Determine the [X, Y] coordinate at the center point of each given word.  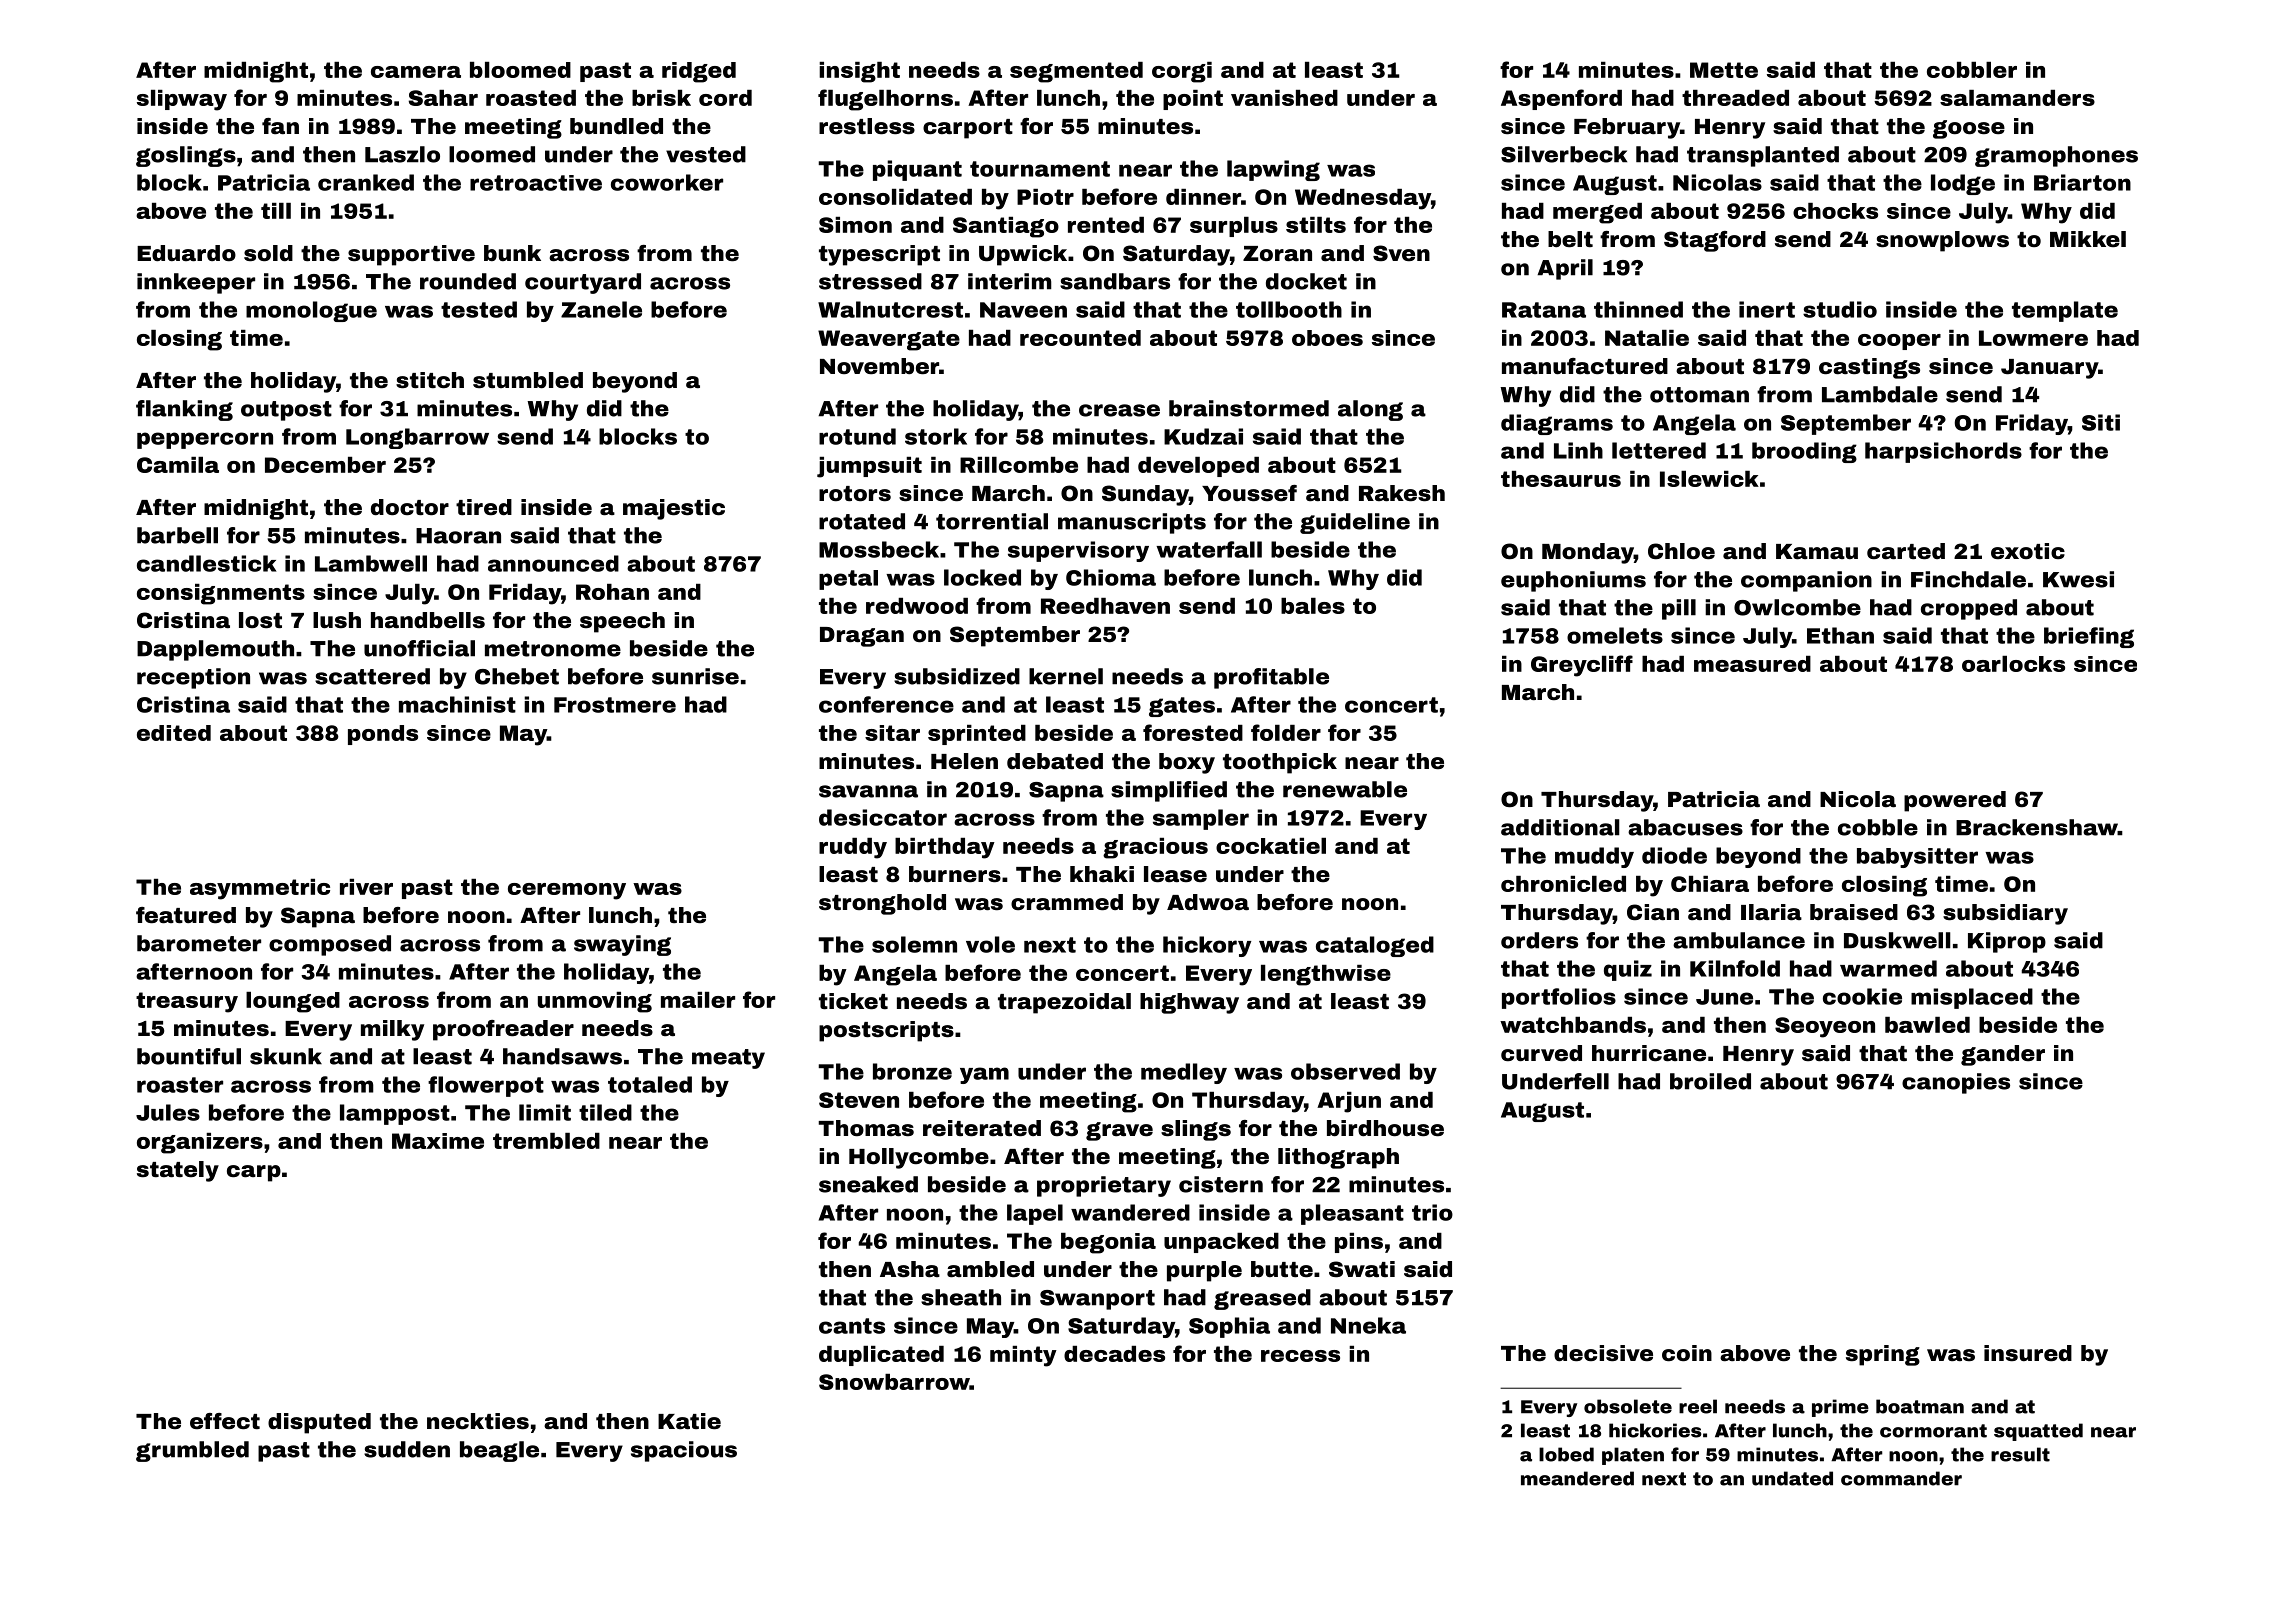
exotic [2028, 551]
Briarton [2082, 182]
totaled [650, 1084]
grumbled [192, 1451]
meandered [1577, 1478]
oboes [1327, 338]
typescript [879, 255]
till [276, 211]
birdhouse [1385, 1128]
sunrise [695, 676]
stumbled [528, 380]
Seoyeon [1825, 1027]
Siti [2101, 422]
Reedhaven [1105, 606]
